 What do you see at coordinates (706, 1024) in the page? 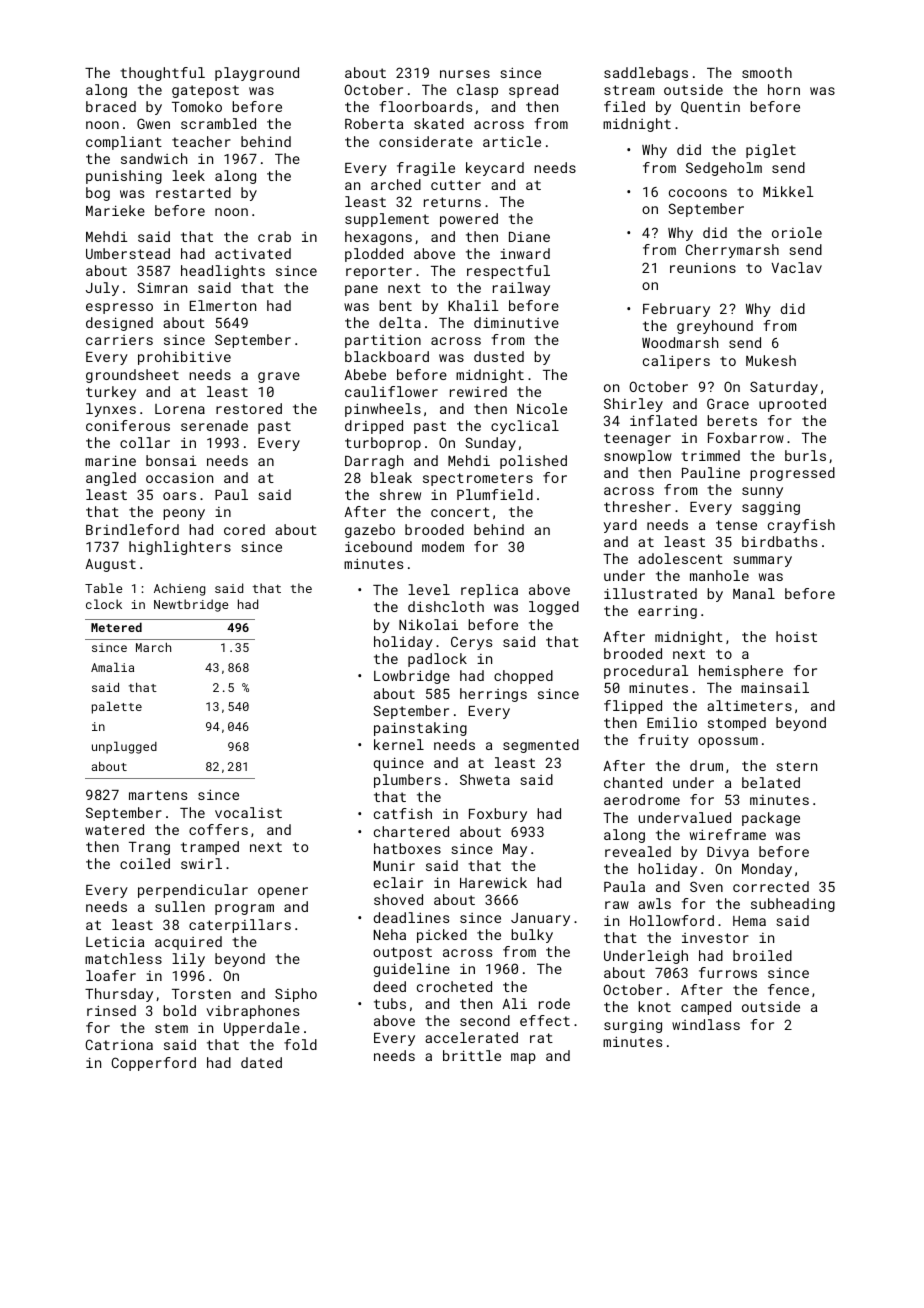
I see `windlass` at bounding box center [706, 1024].
